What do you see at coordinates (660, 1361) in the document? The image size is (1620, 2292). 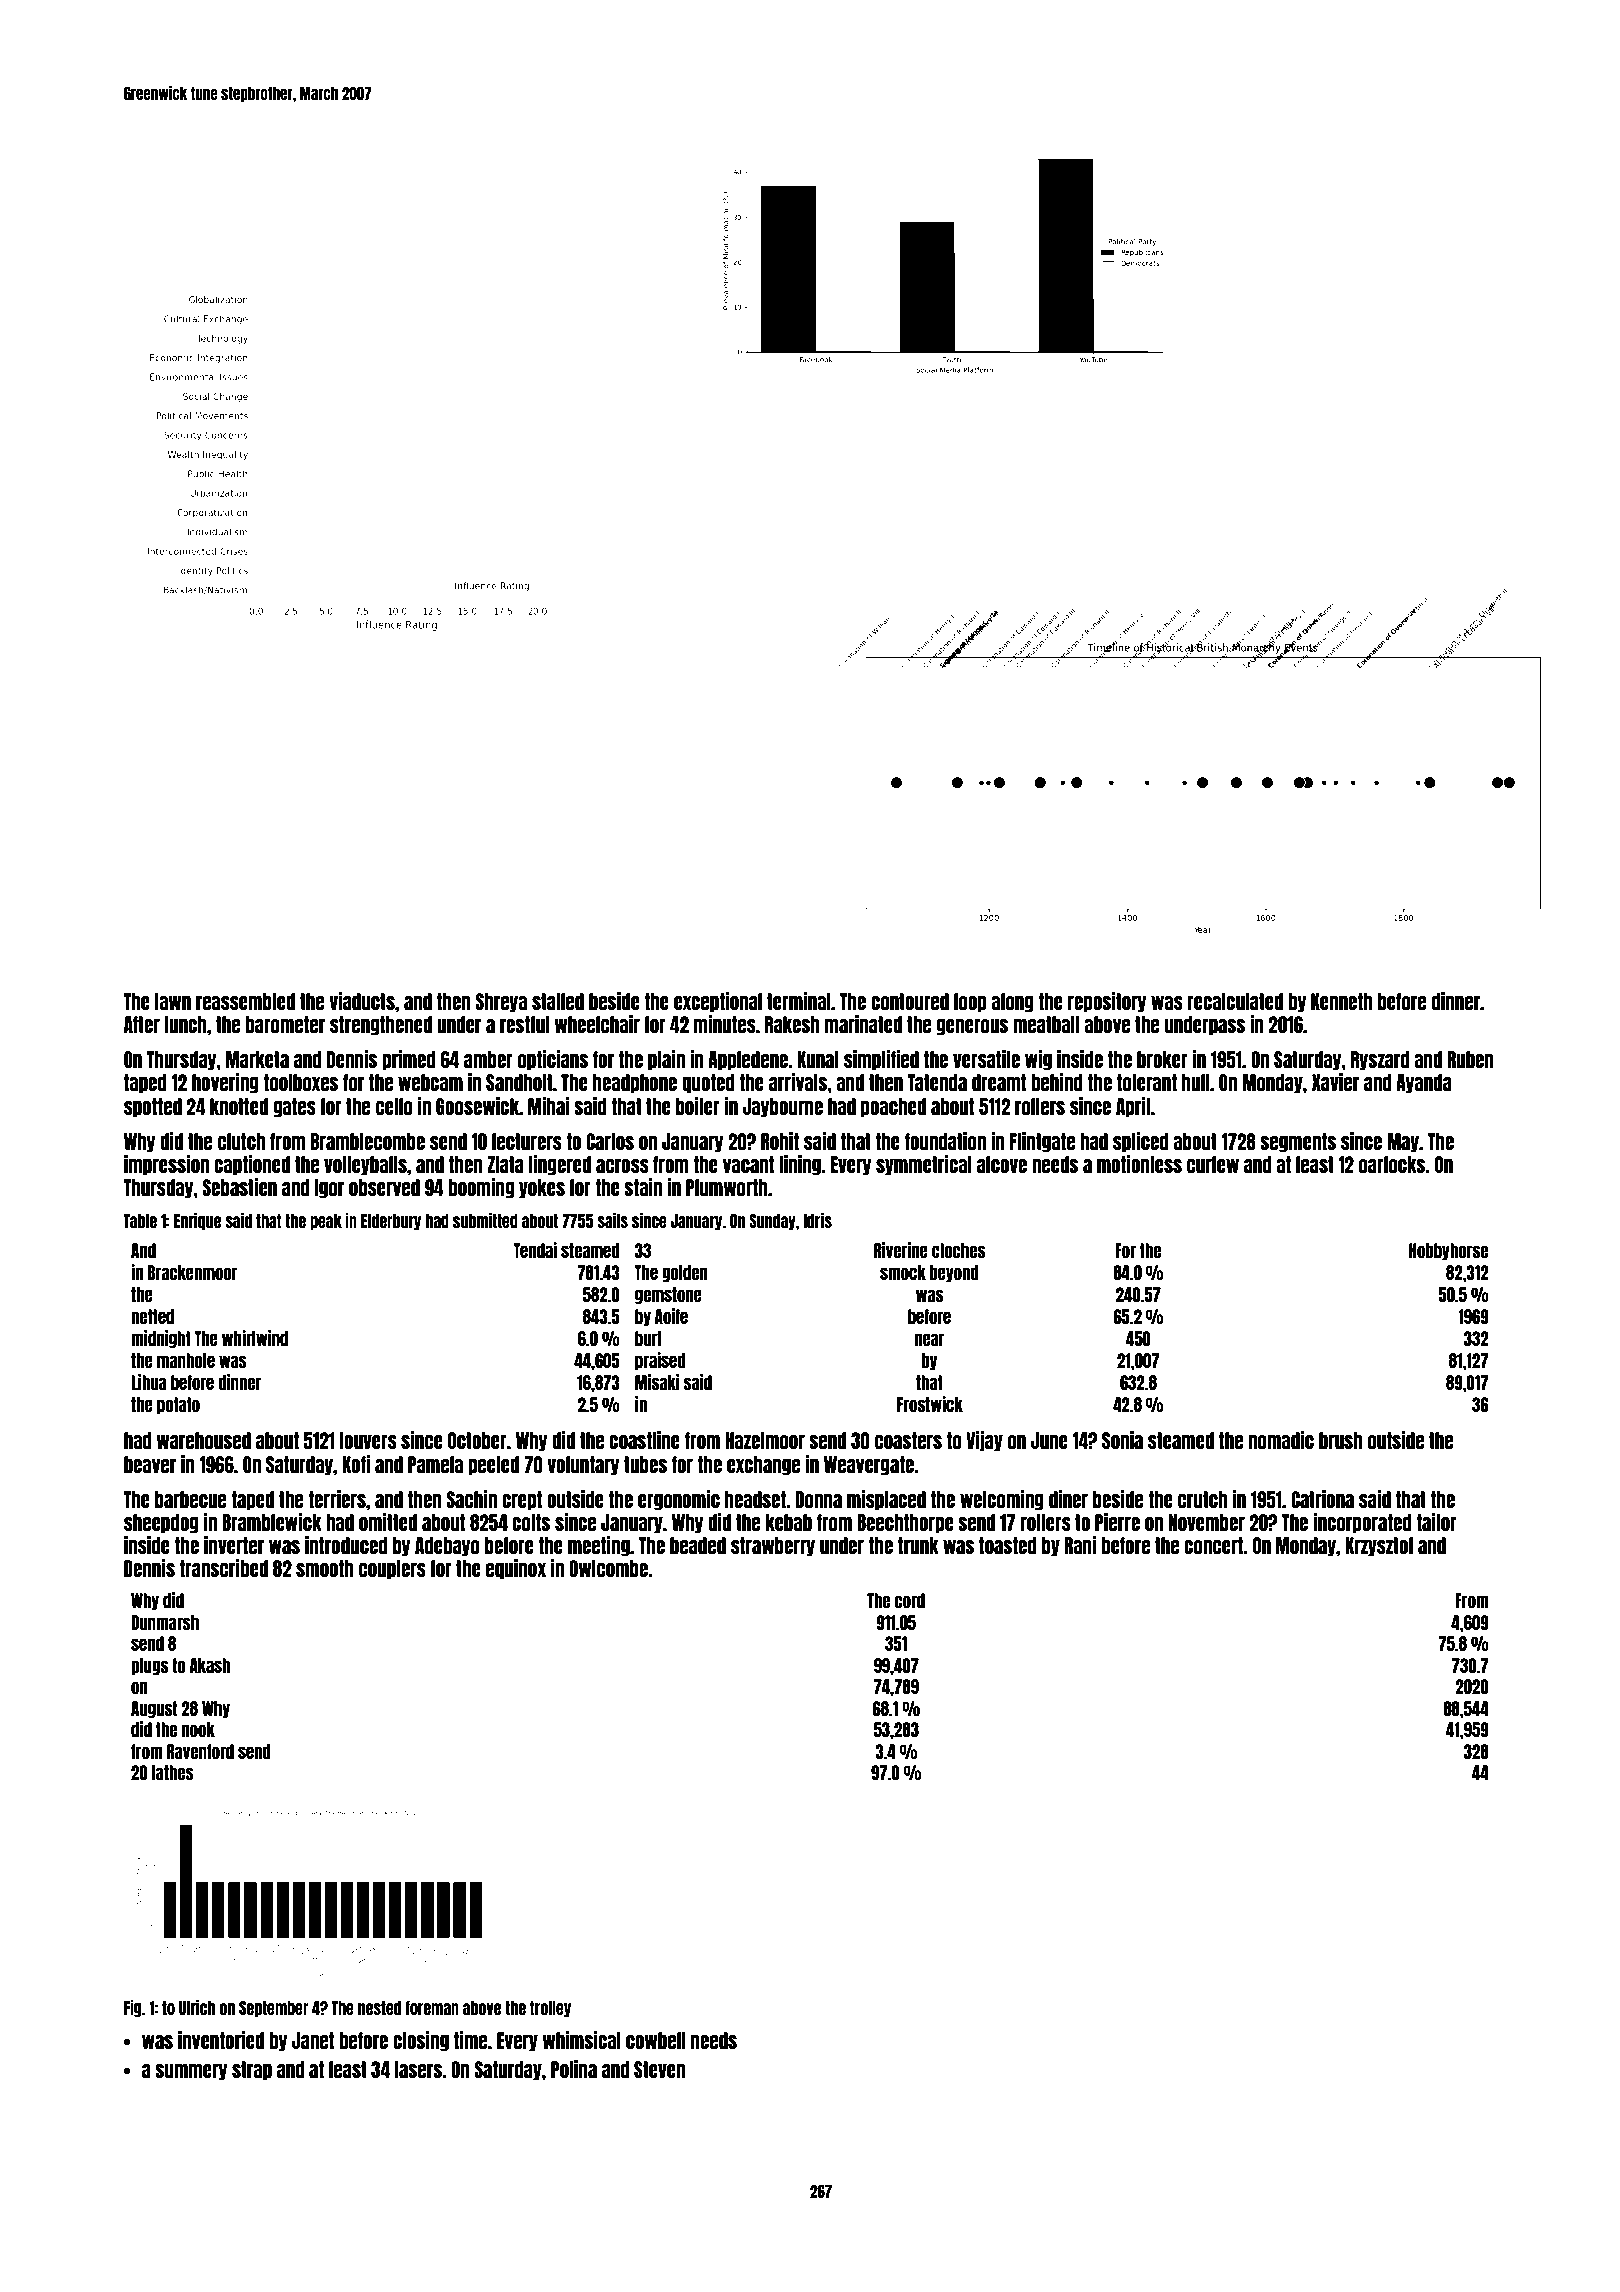 I see `praised` at bounding box center [660, 1361].
